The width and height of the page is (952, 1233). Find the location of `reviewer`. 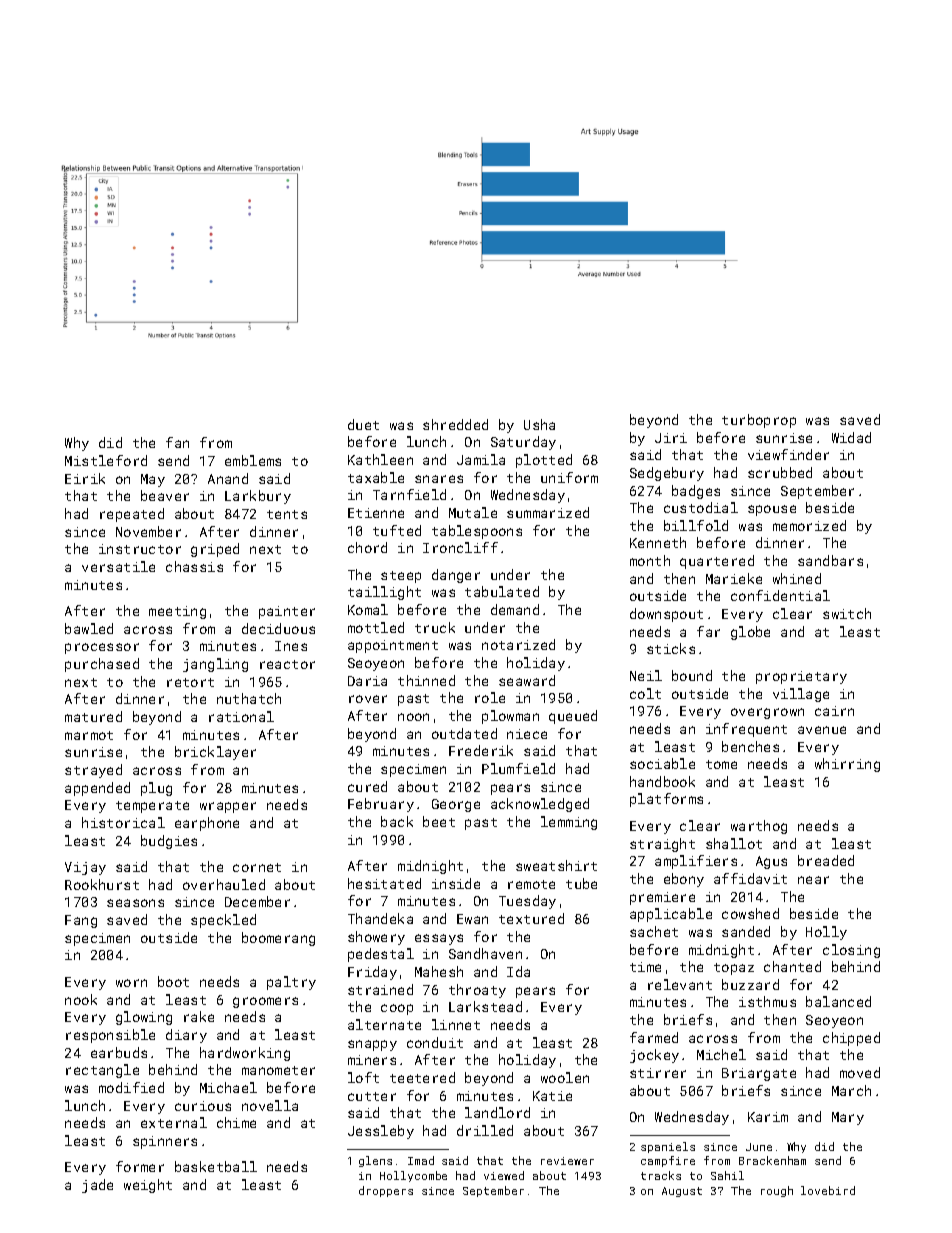

reviewer is located at coordinates (567, 1161).
